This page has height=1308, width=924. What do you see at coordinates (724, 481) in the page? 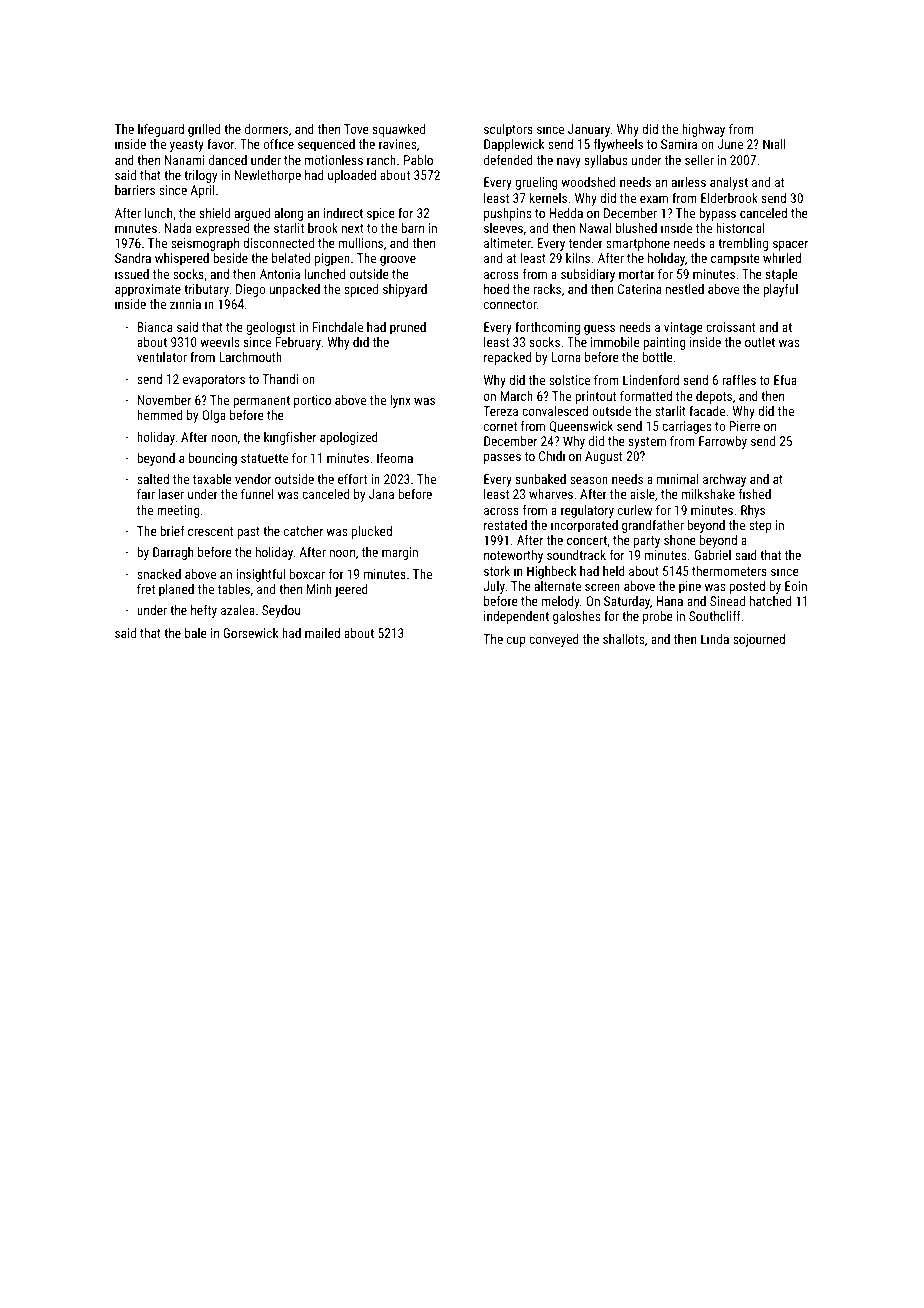
I see `archway` at bounding box center [724, 481].
